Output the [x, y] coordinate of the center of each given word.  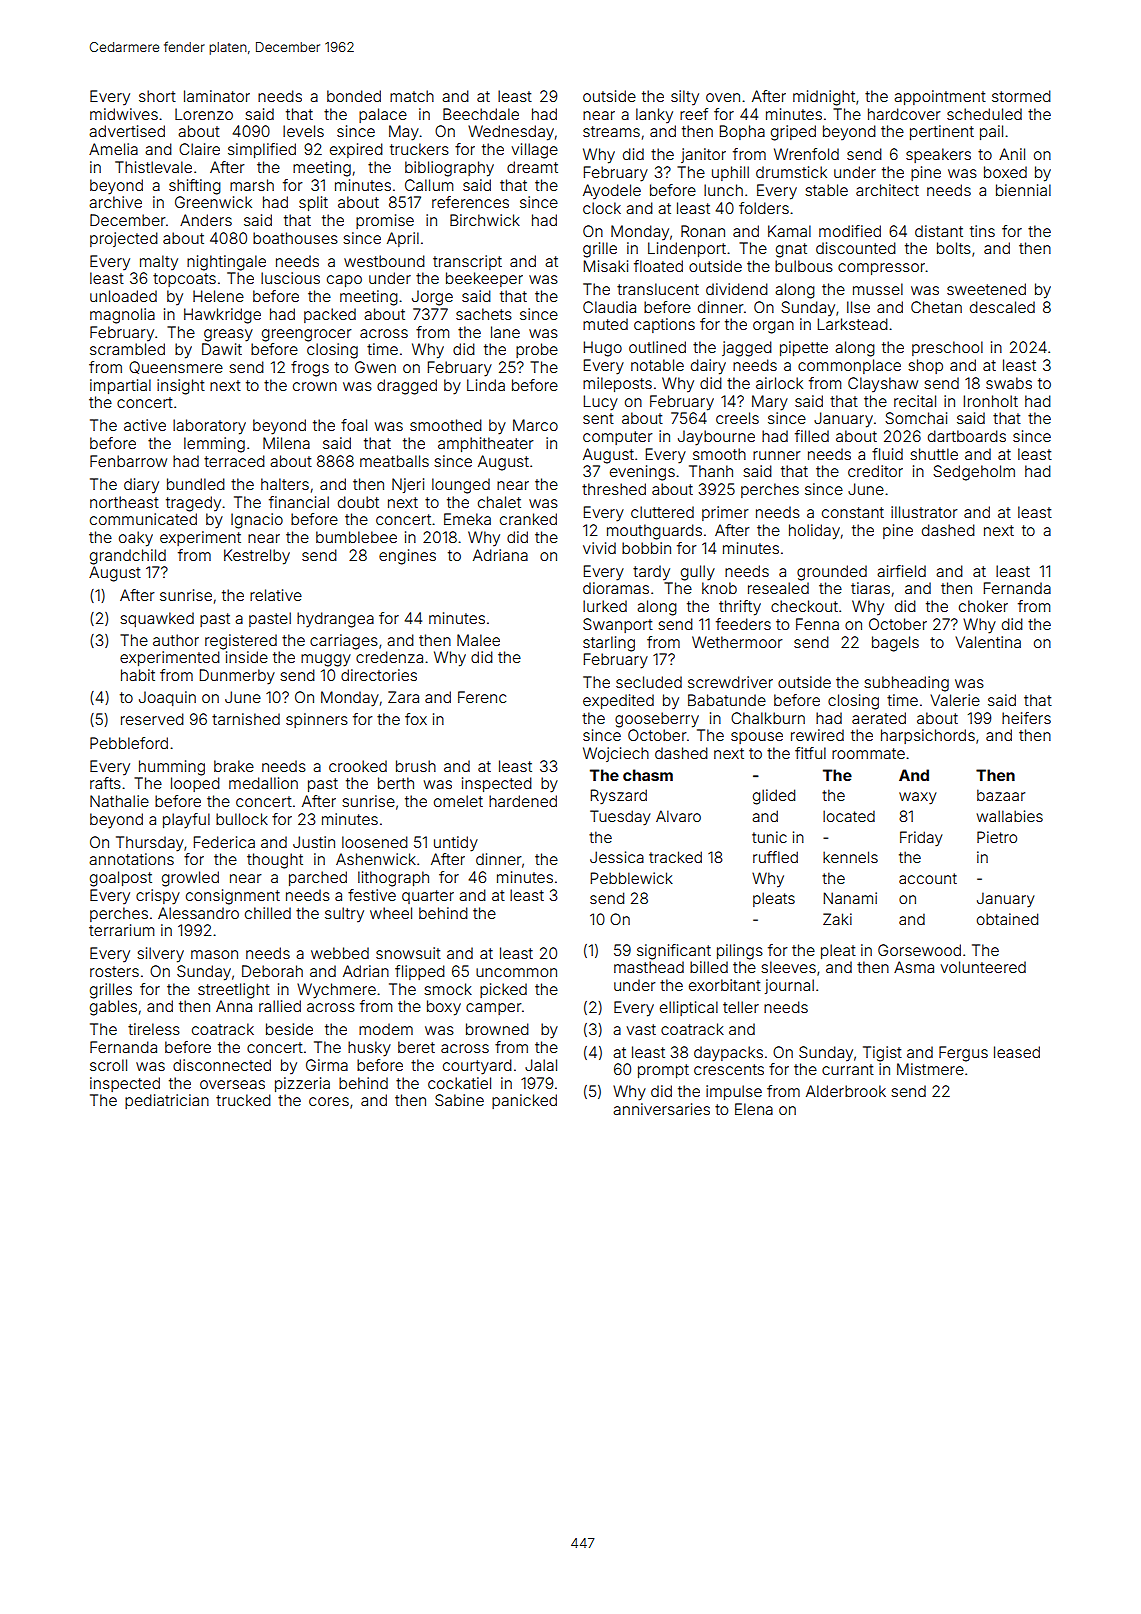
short [157, 96]
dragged [407, 387]
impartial [120, 386]
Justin [314, 842]
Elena [754, 1109]
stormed [1021, 96]
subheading [906, 684]
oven [723, 97]
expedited [618, 701]
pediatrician [167, 1101]
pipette [804, 348]
